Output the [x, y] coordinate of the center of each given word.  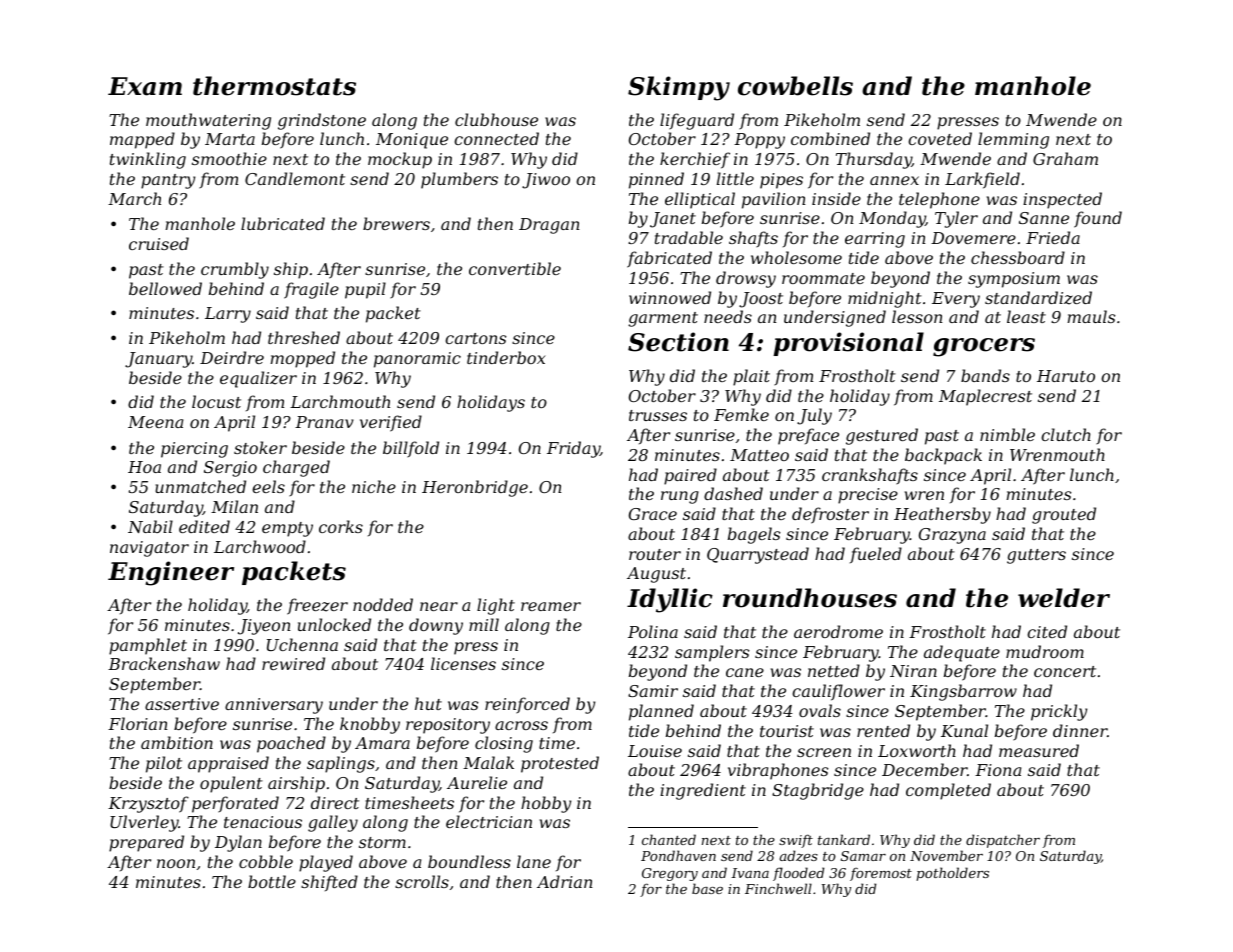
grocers [984, 347]
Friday [573, 449]
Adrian [565, 881]
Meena [155, 422]
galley [333, 823]
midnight [885, 299]
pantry [168, 181]
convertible [515, 268]
